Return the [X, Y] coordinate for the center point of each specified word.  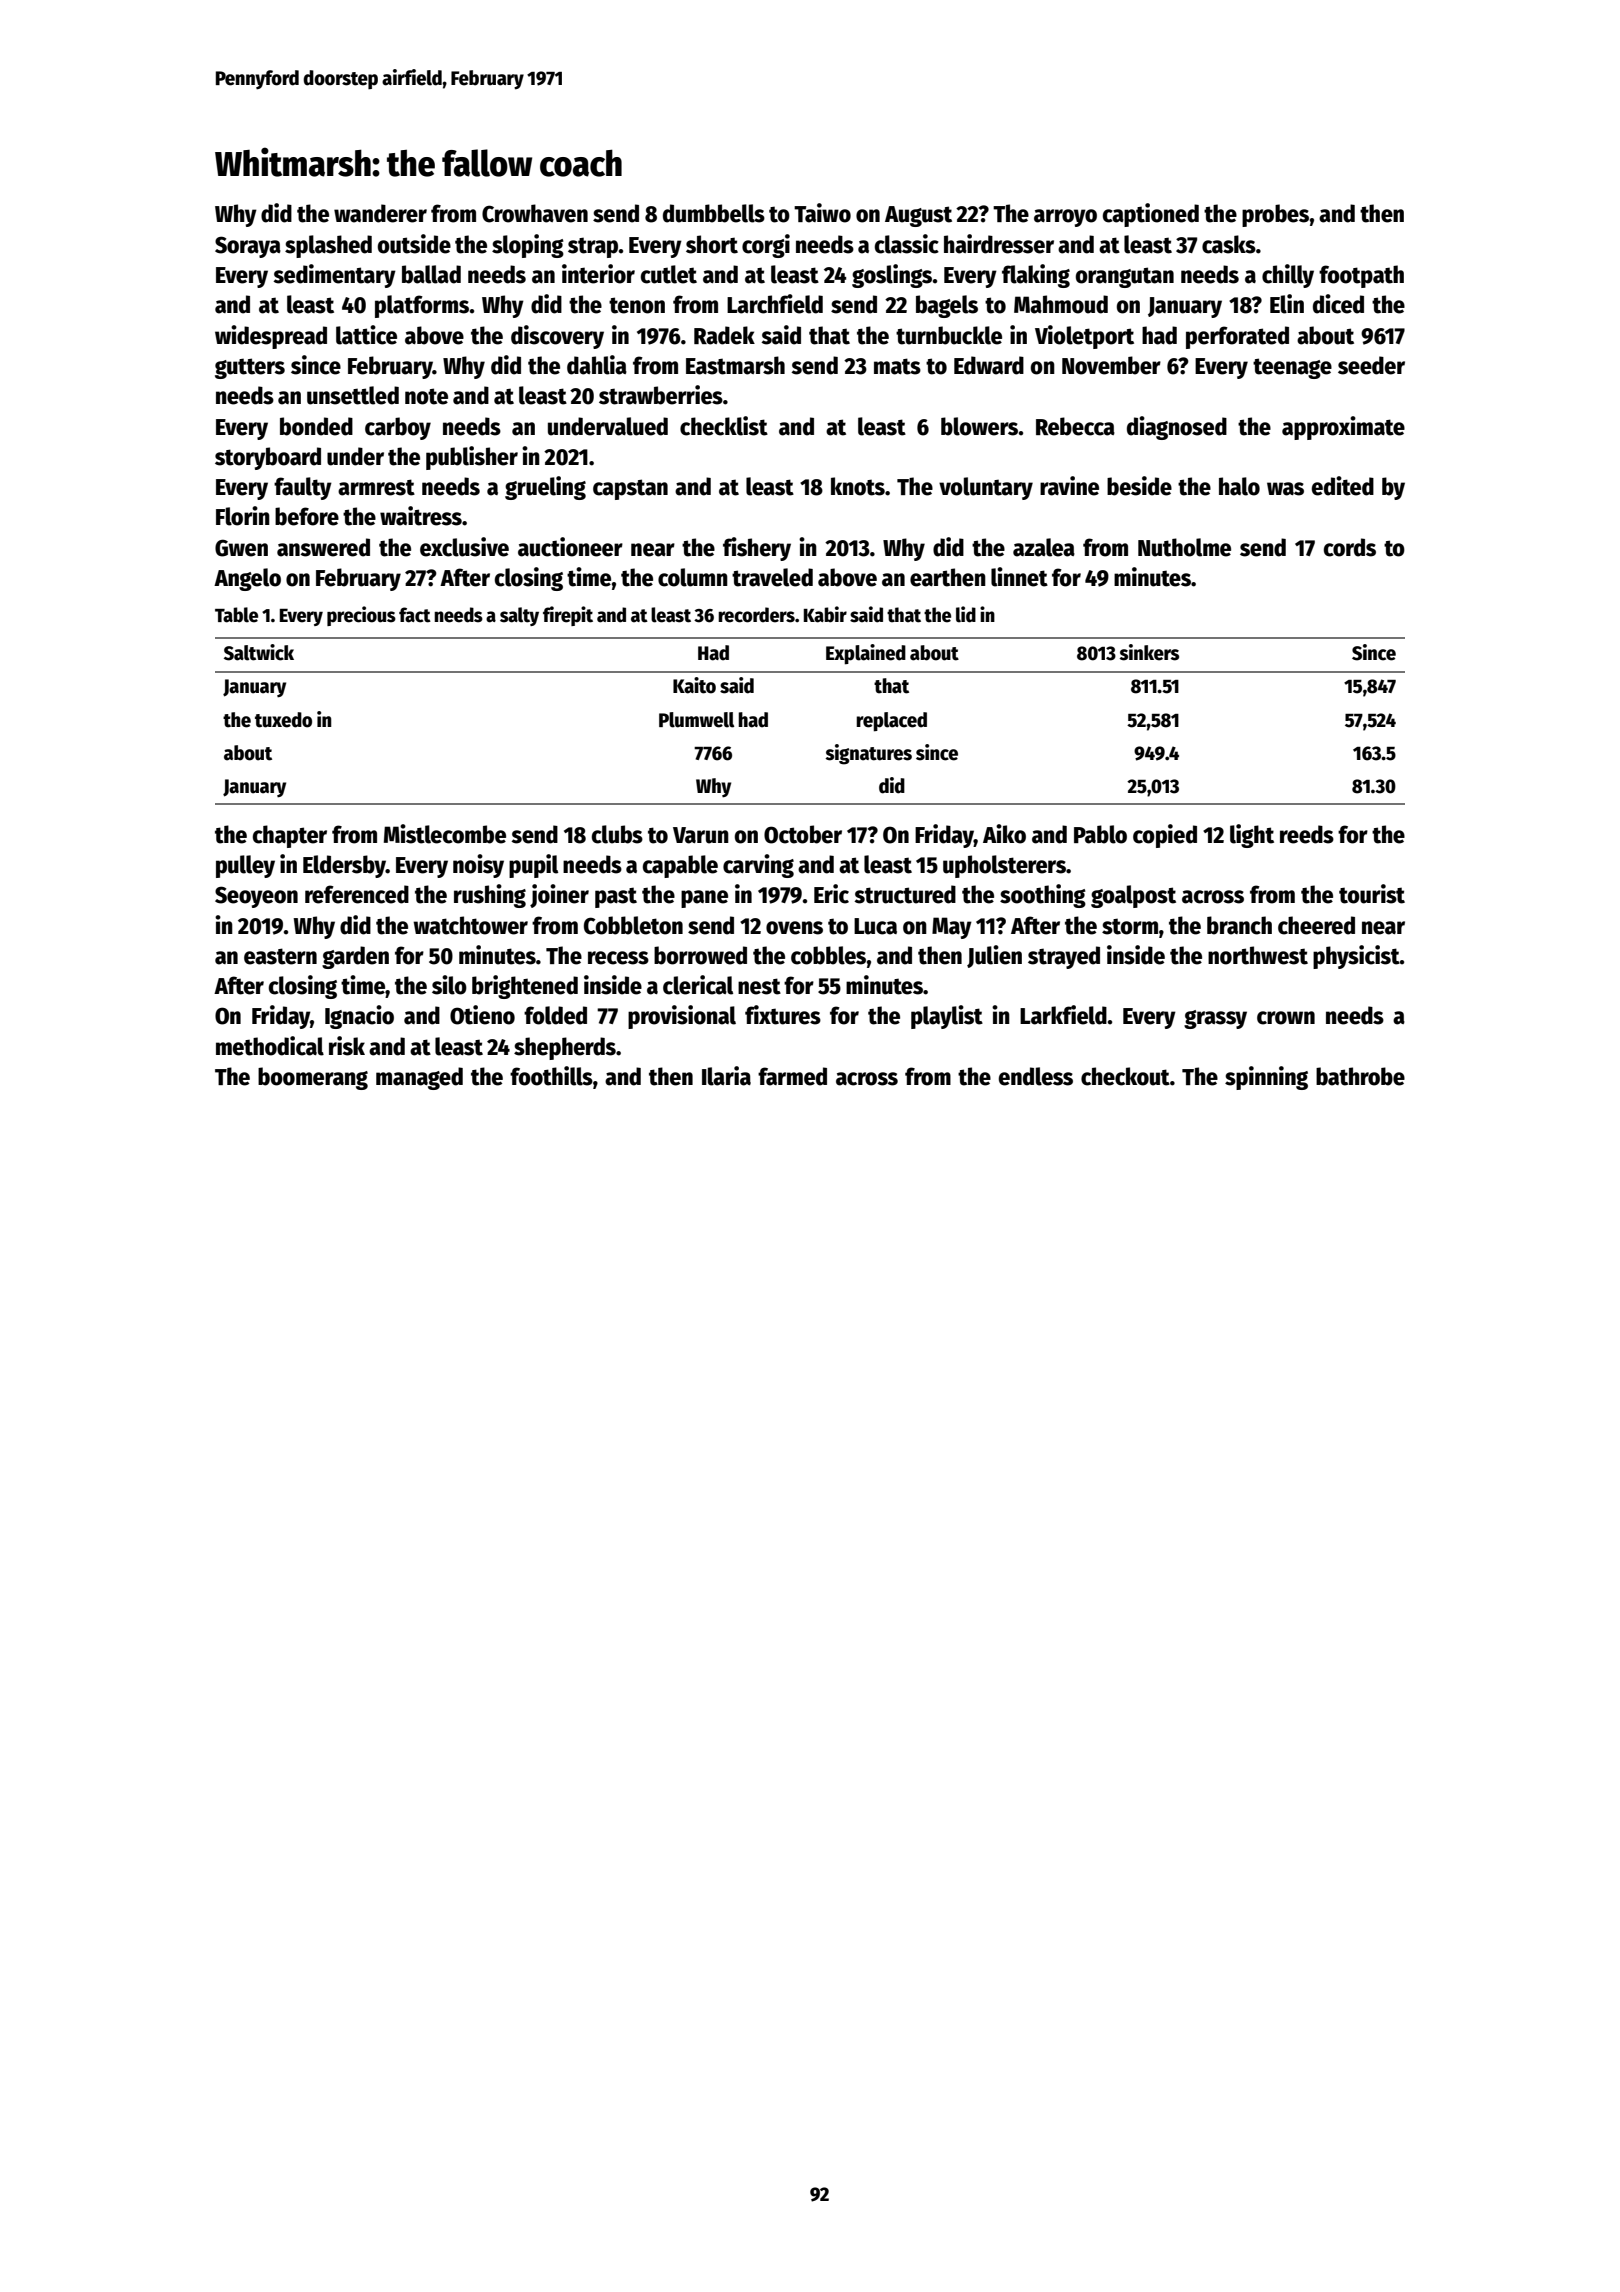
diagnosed [1177, 428]
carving [758, 866]
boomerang [313, 1078]
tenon [637, 305]
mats [897, 366]
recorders [756, 615]
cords [1350, 547]
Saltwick [259, 652]
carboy [398, 428]
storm [1130, 926]
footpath [1361, 276]
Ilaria [726, 1076]
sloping [528, 246]
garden [355, 957]
